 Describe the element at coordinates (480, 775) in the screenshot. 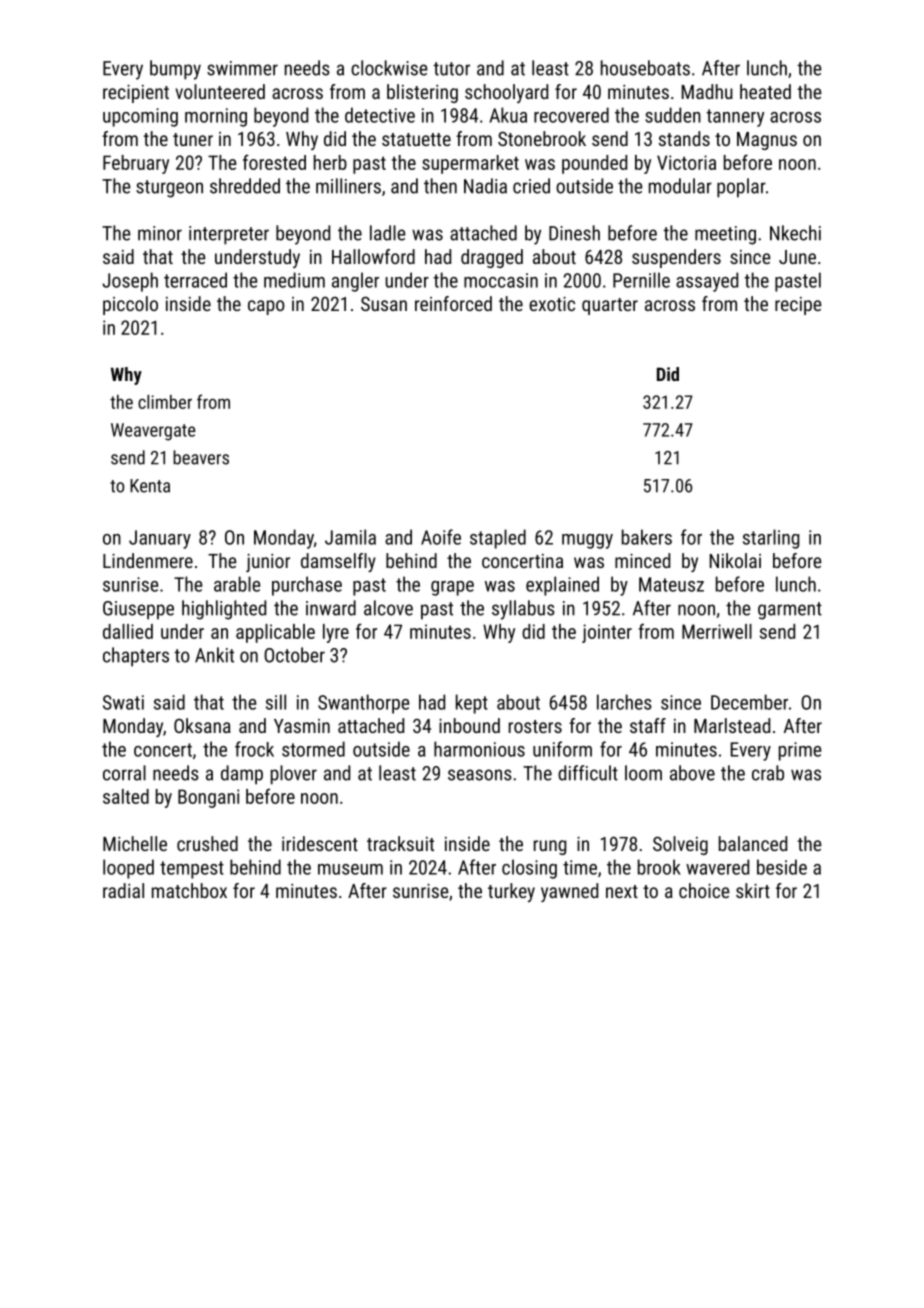

I see `seasons` at that location.
